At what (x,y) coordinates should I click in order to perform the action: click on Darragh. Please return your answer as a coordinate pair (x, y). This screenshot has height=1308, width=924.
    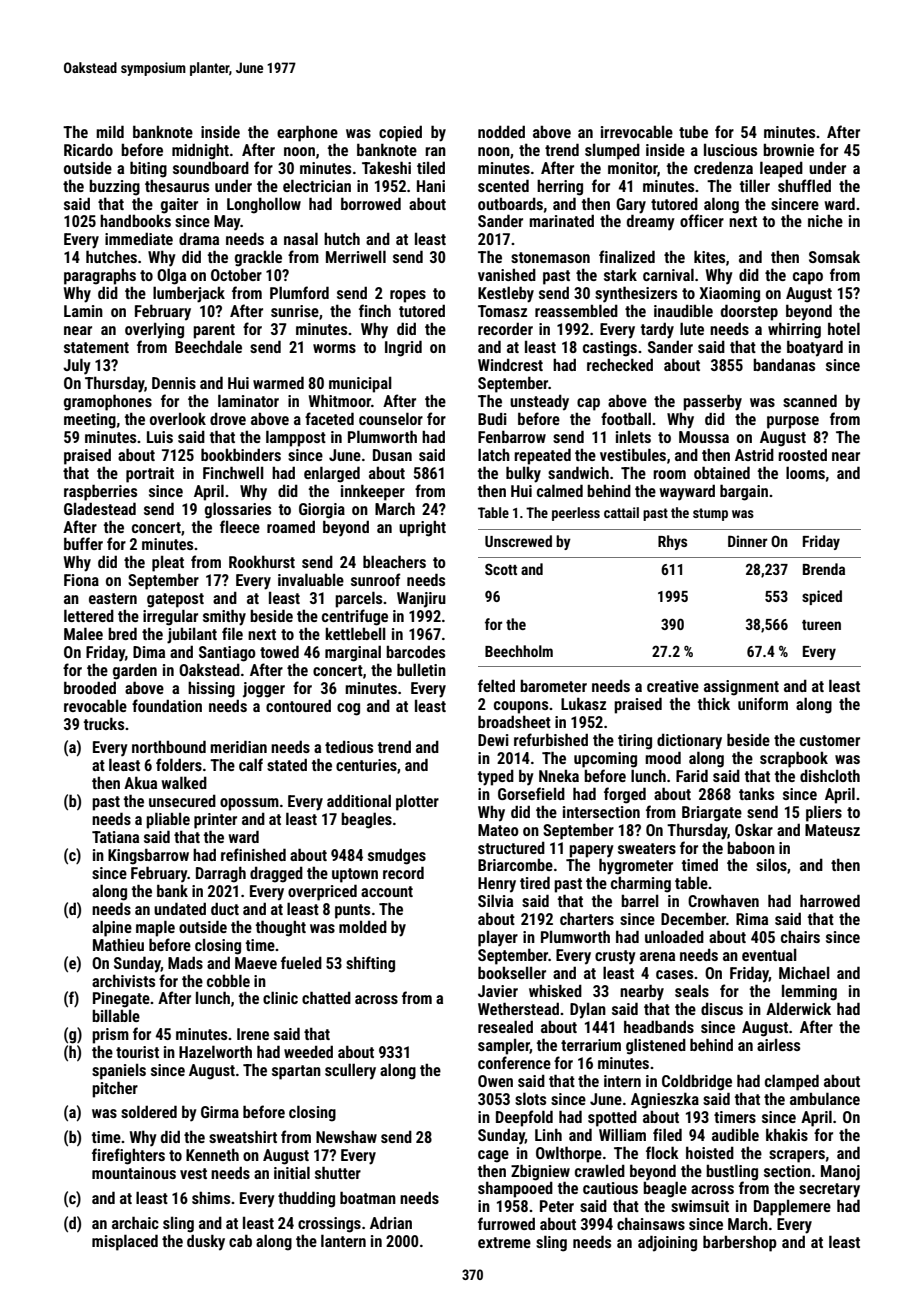
    Looking at the image, I should click on (221, 874).
